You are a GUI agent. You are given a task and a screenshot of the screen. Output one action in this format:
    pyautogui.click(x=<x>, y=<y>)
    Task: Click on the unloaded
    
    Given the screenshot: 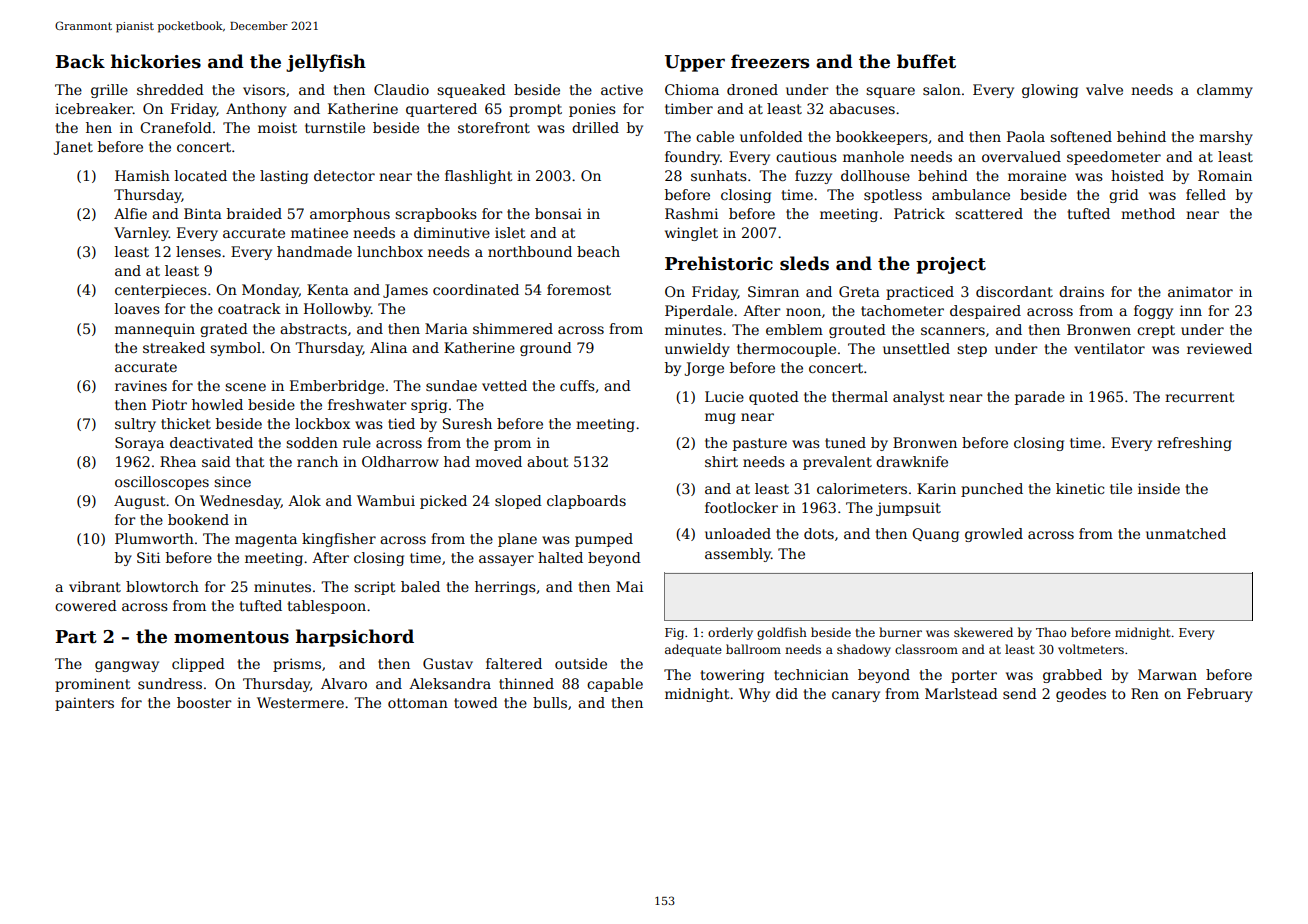 What is the action you would take?
    pyautogui.click(x=738, y=533)
